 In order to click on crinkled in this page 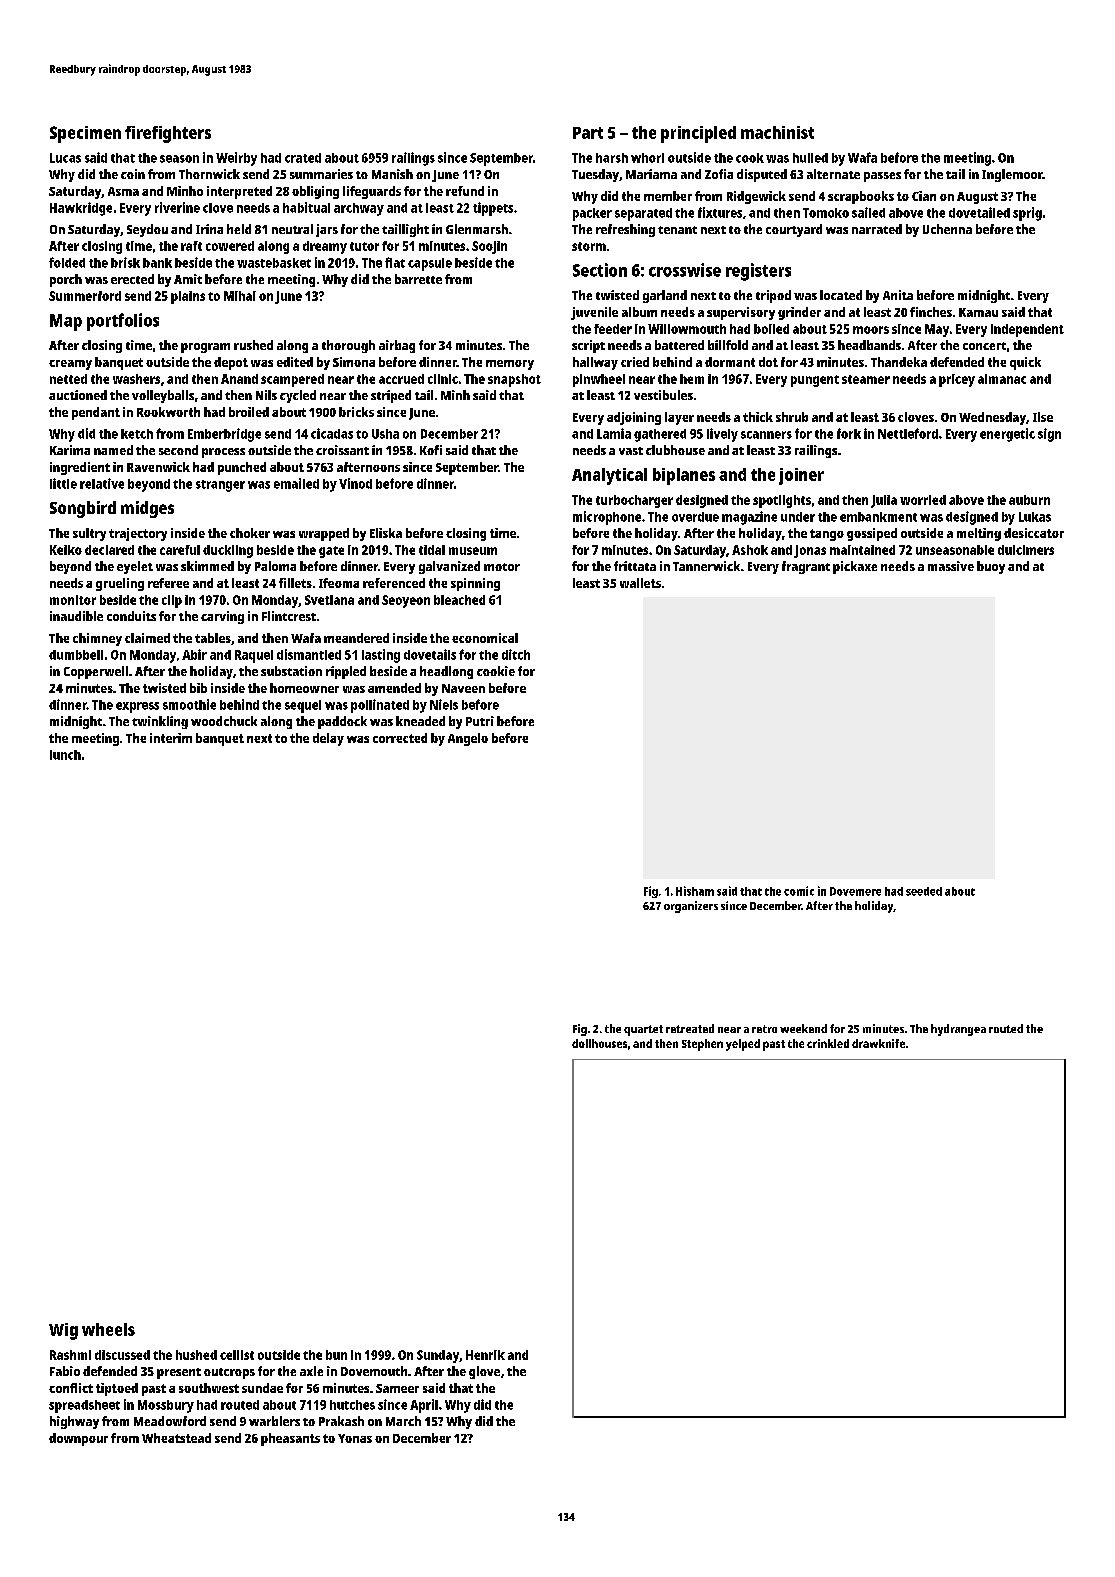, I will do `click(828, 1043)`.
